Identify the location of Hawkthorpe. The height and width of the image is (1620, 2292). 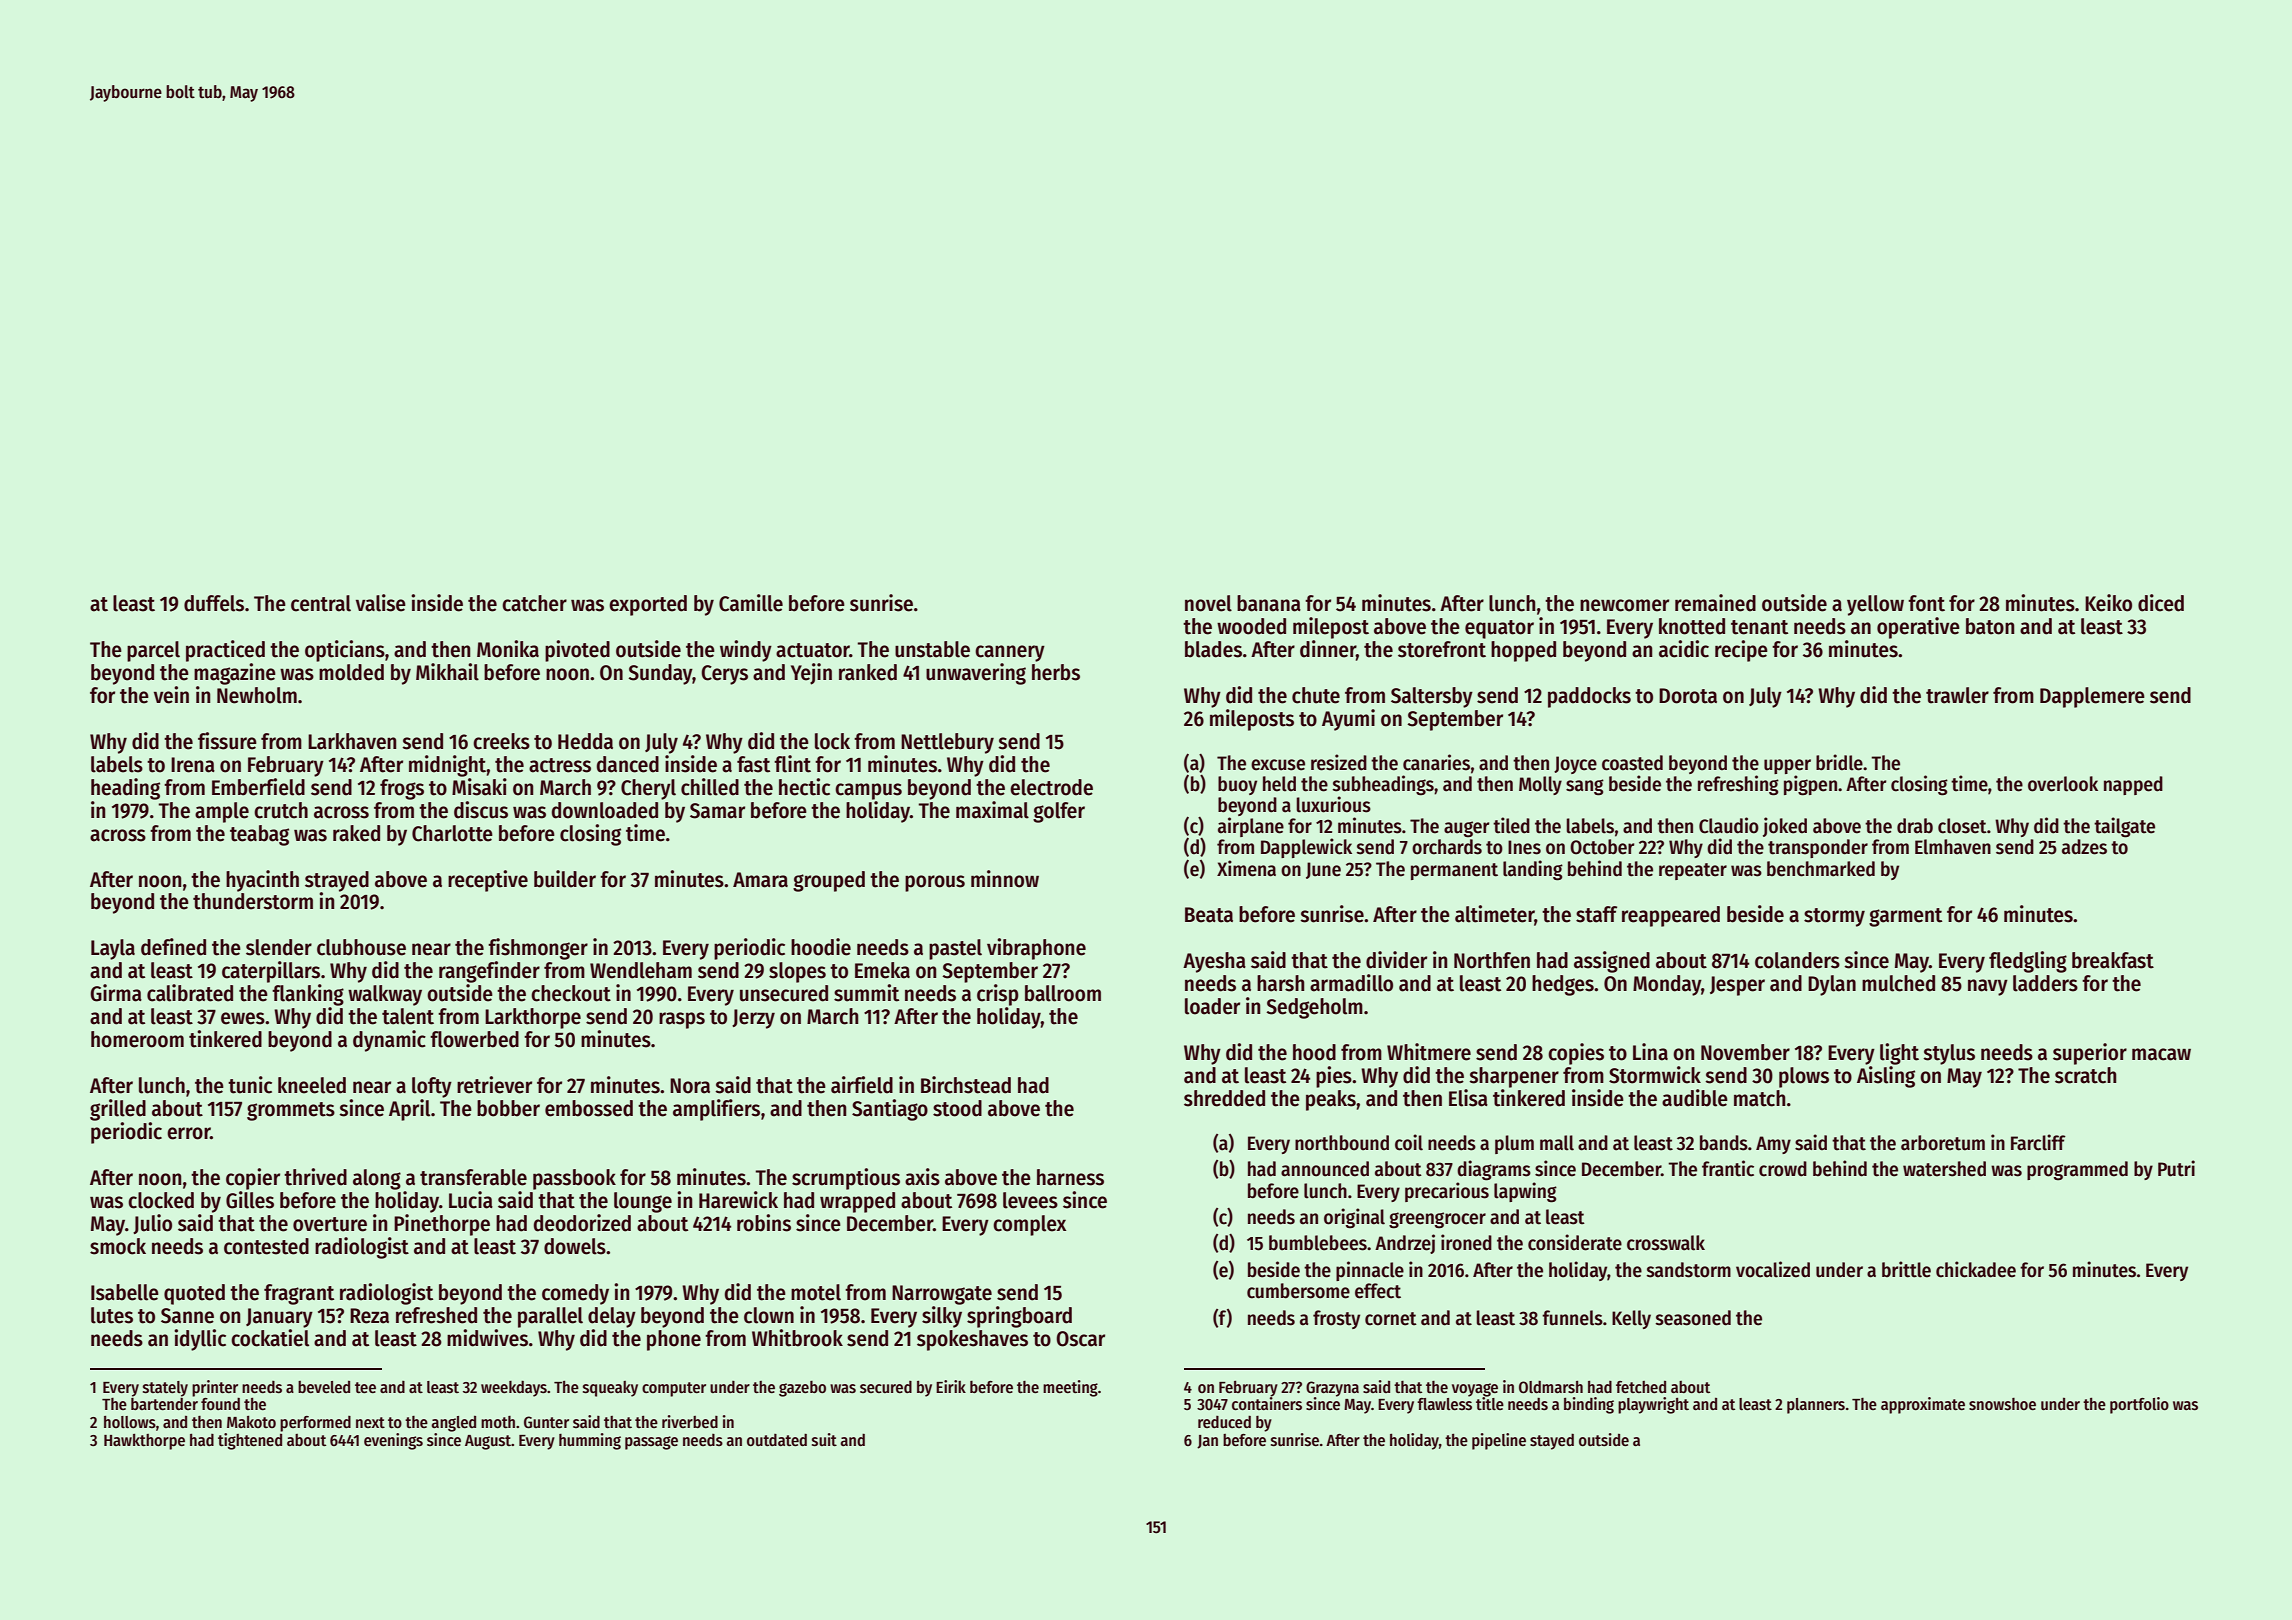
(144, 1442).
